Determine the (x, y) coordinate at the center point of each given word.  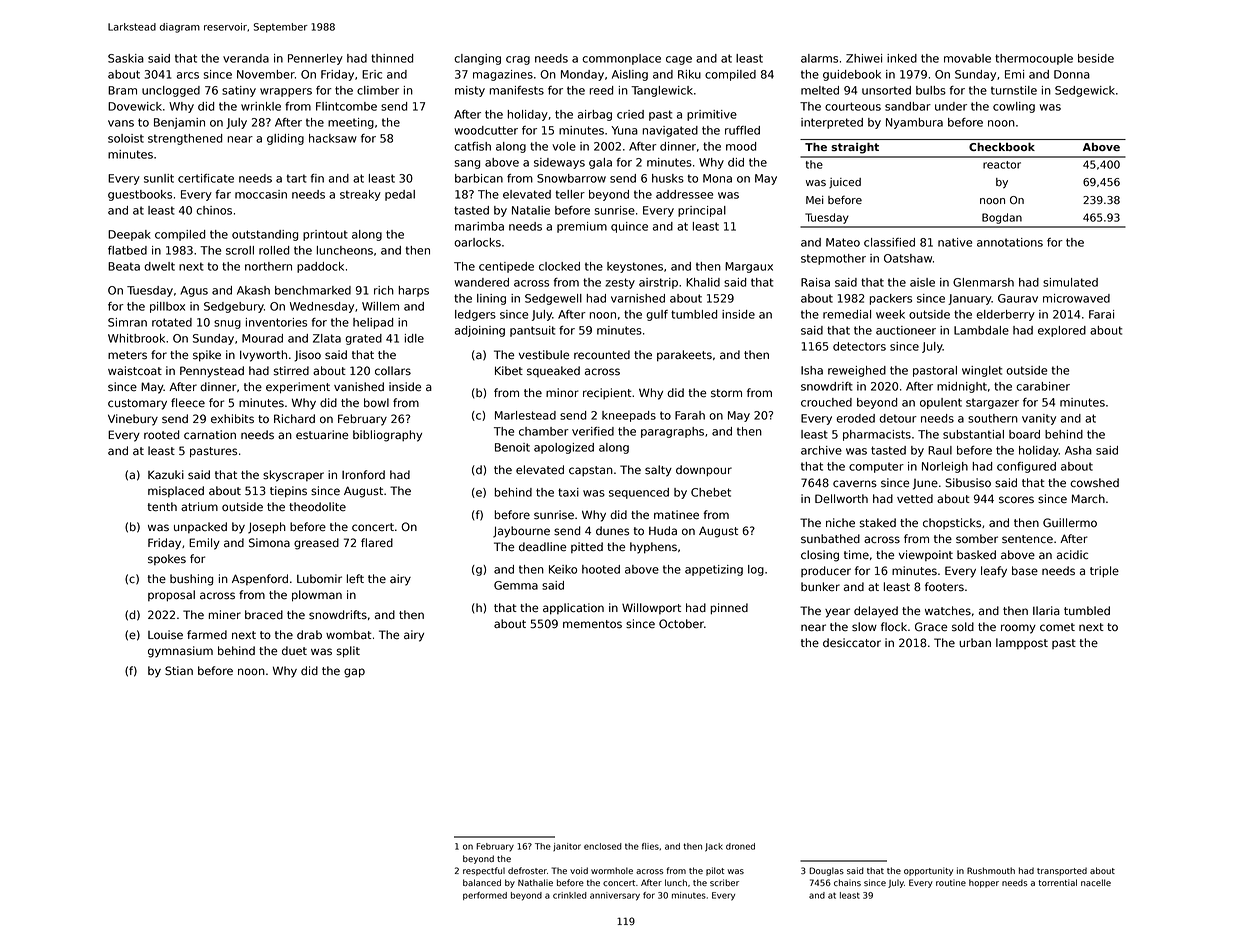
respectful (484, 871)
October (681, 624)
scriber (724, 882)
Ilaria (1046, 611)
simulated (1070, 282)
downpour (704, 471)
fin (317, 178)
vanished (359, 387)
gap (354, 673)
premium (582, 227)
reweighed (857, 371)
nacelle (1096, 882)
